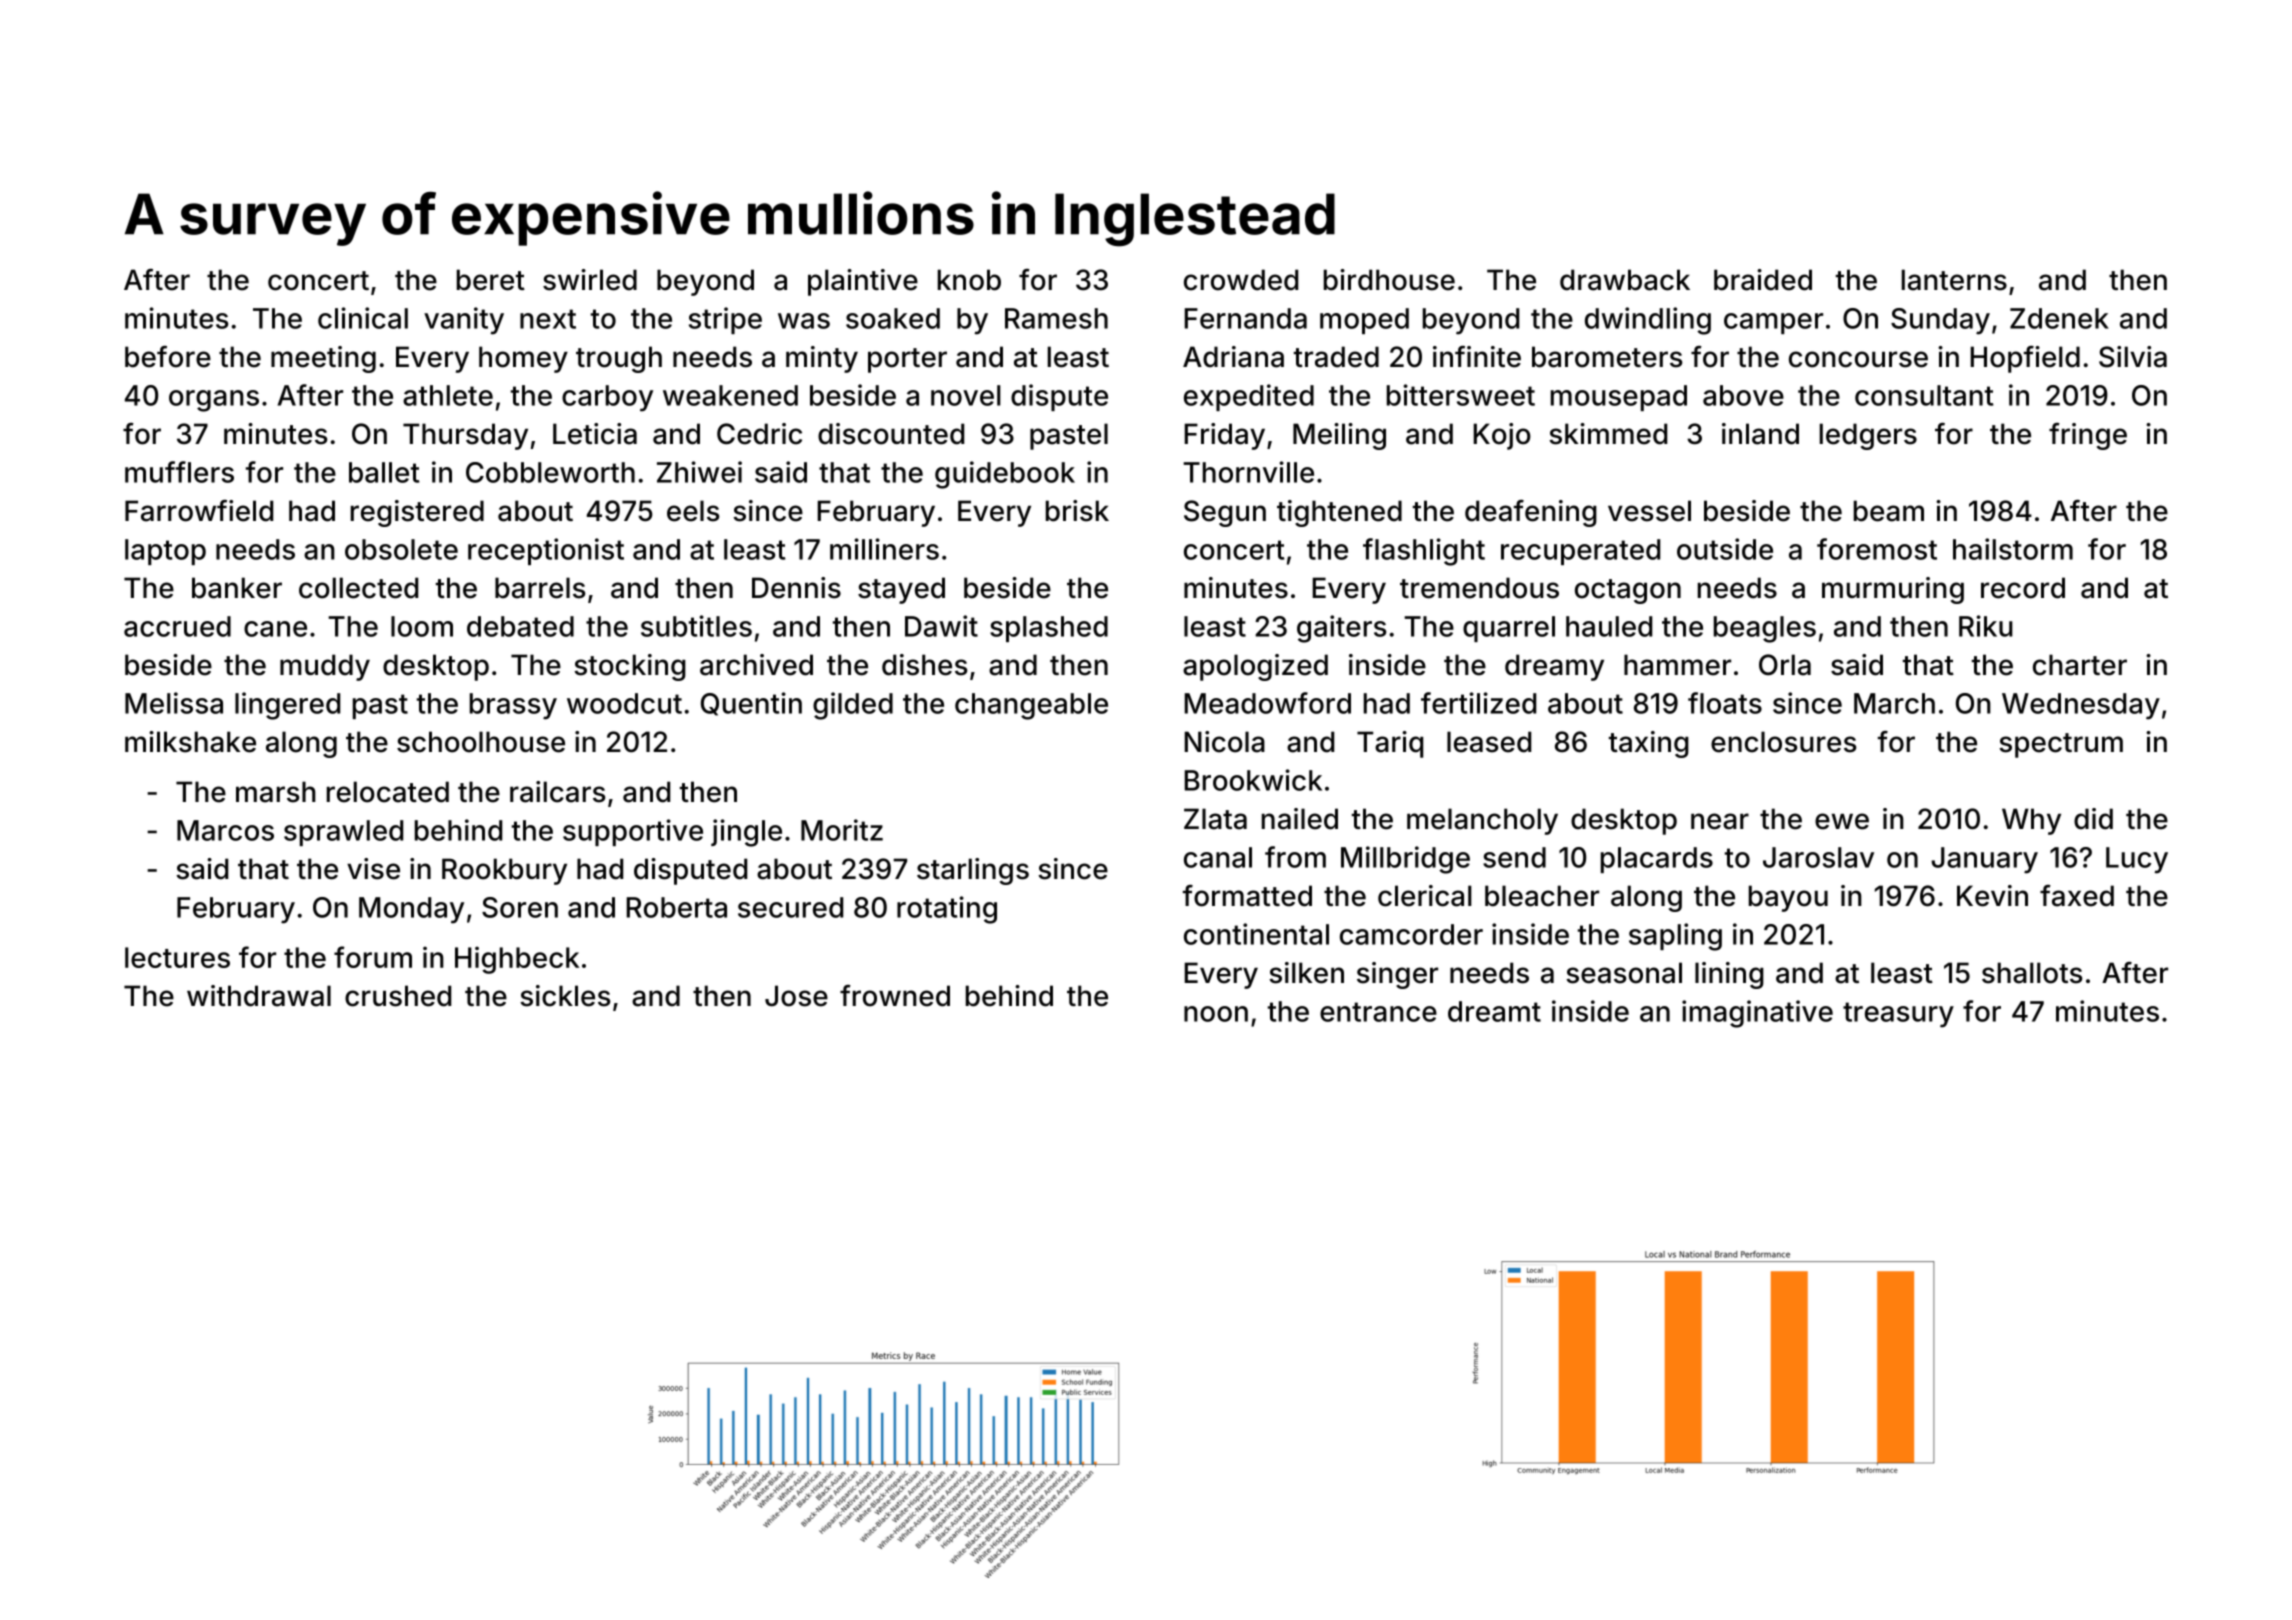 This document has width=2292, height=1620. What do you see at coordinates (259, 996) in the document?
I see `withdrawal` at bounding box center [259, 996].
